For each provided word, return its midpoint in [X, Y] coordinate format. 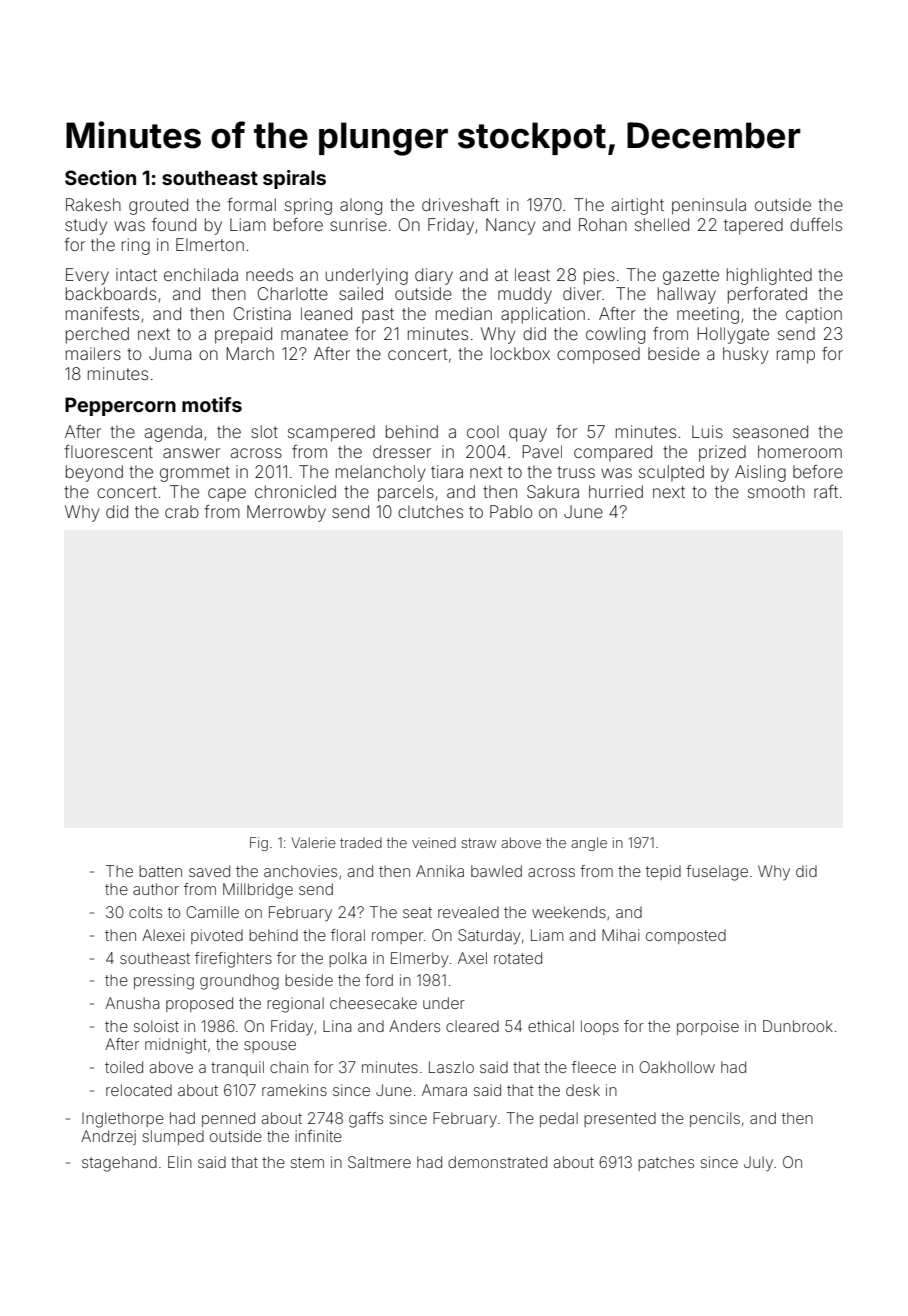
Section [100, 177]
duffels [816, 224]
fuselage [717, 873]
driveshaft [460, 204]
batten [160, 871]
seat [417, 912]
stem [307, 1162]
